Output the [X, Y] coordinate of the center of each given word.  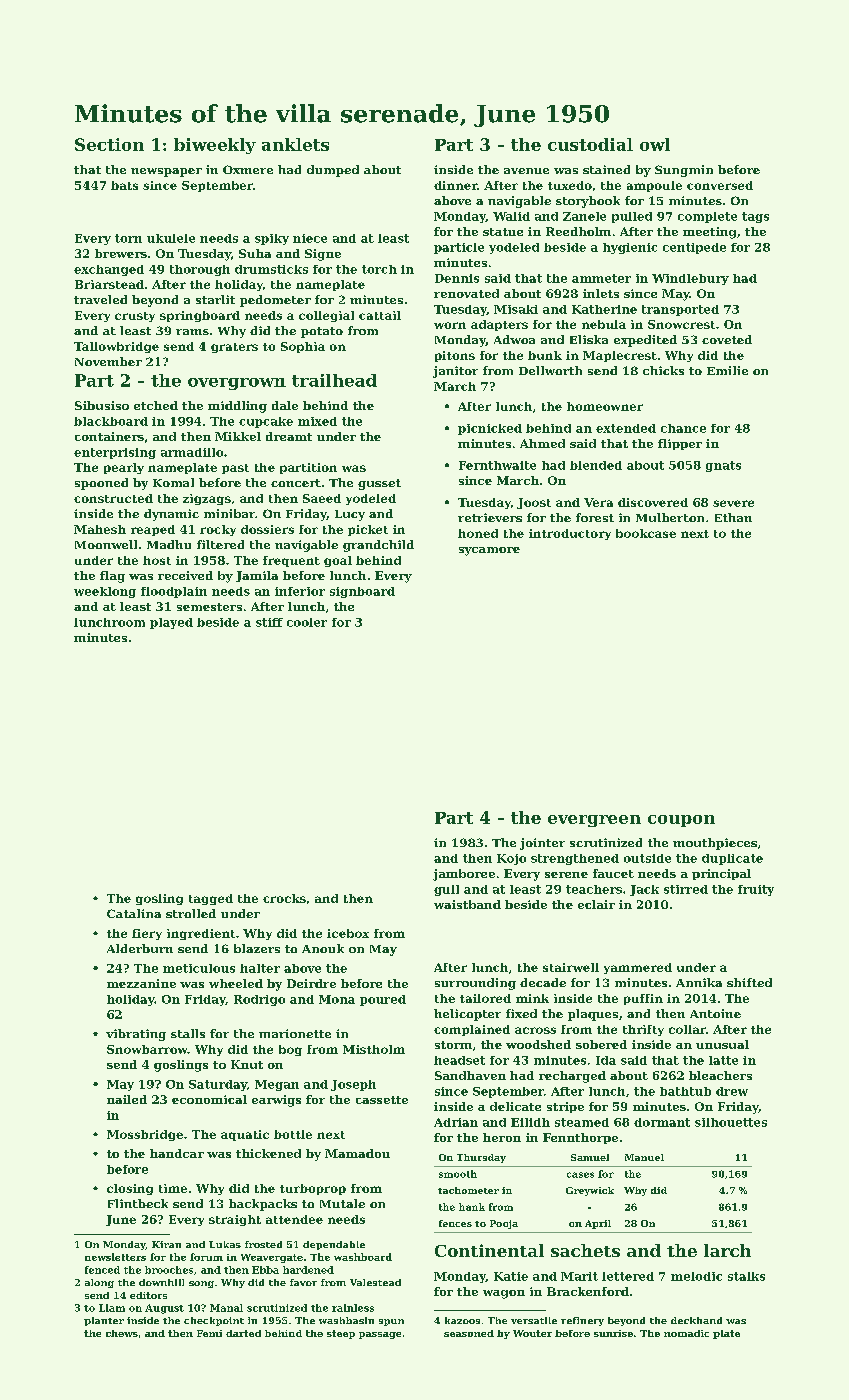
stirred [686, 889]
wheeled [236, 983]
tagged [211, 899]
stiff [269, 622]
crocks [284, 898]
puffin [643, 999]
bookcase [646, 533]
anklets [295, 144]
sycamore [489, 551]
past [235, 469]
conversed [720, 185]
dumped [333, 171]
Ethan [733, 517]
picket [368, 530]
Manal [226, 1308]
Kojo [511, 859]
